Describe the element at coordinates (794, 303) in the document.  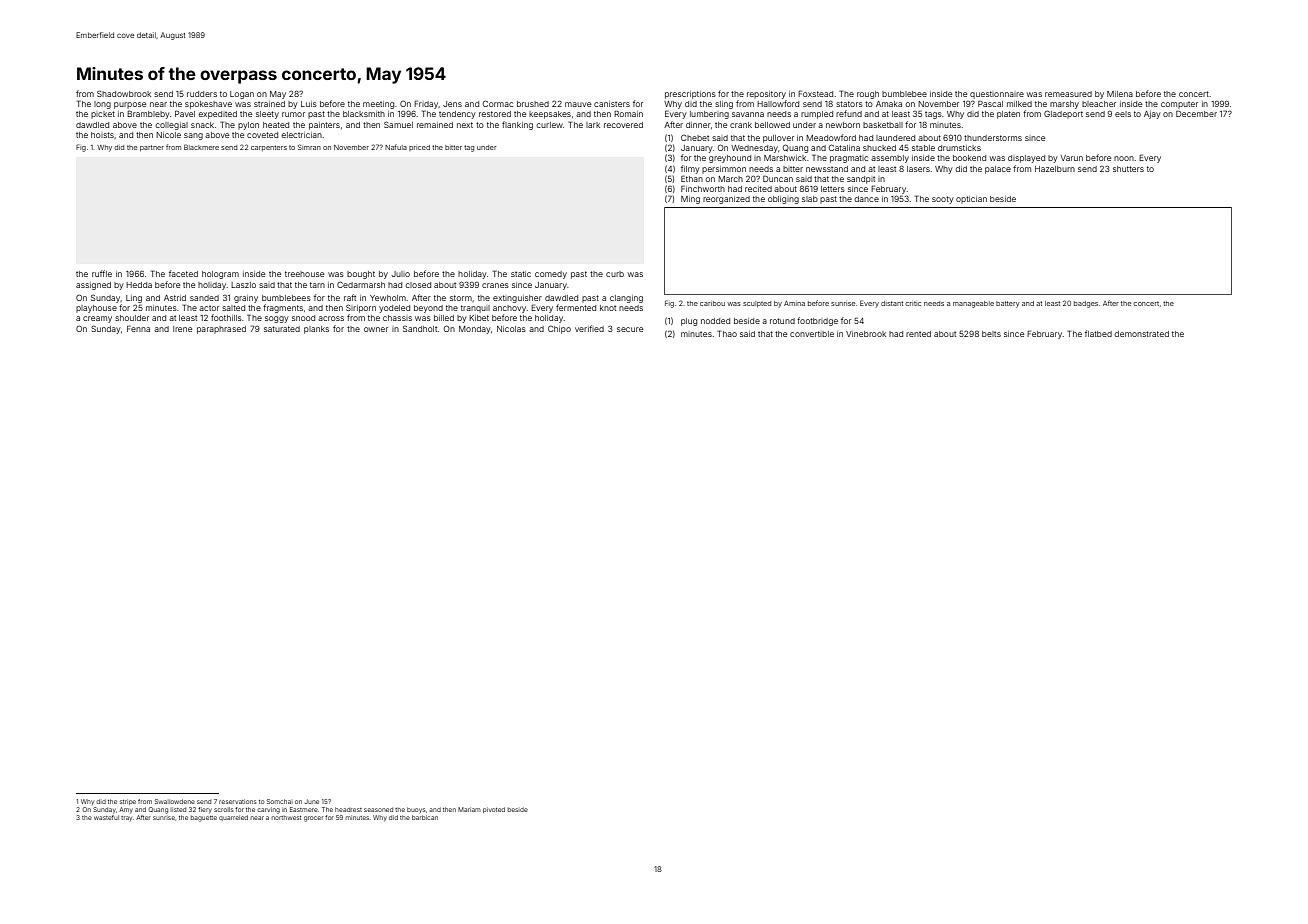
I see `Amina` at that location.
